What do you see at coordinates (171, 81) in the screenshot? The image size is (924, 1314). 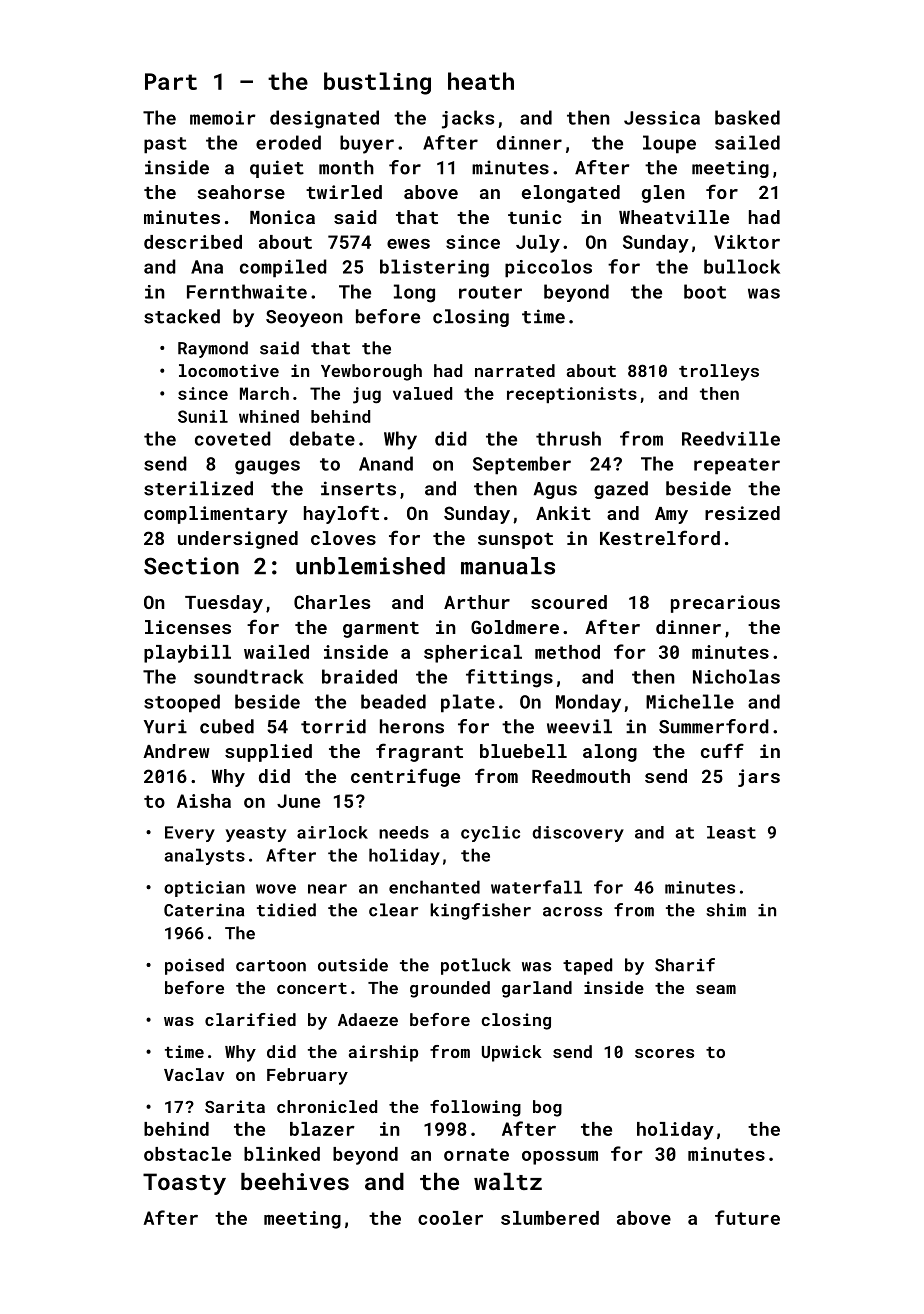 I see `Part` at bounding box center [171, 81].
